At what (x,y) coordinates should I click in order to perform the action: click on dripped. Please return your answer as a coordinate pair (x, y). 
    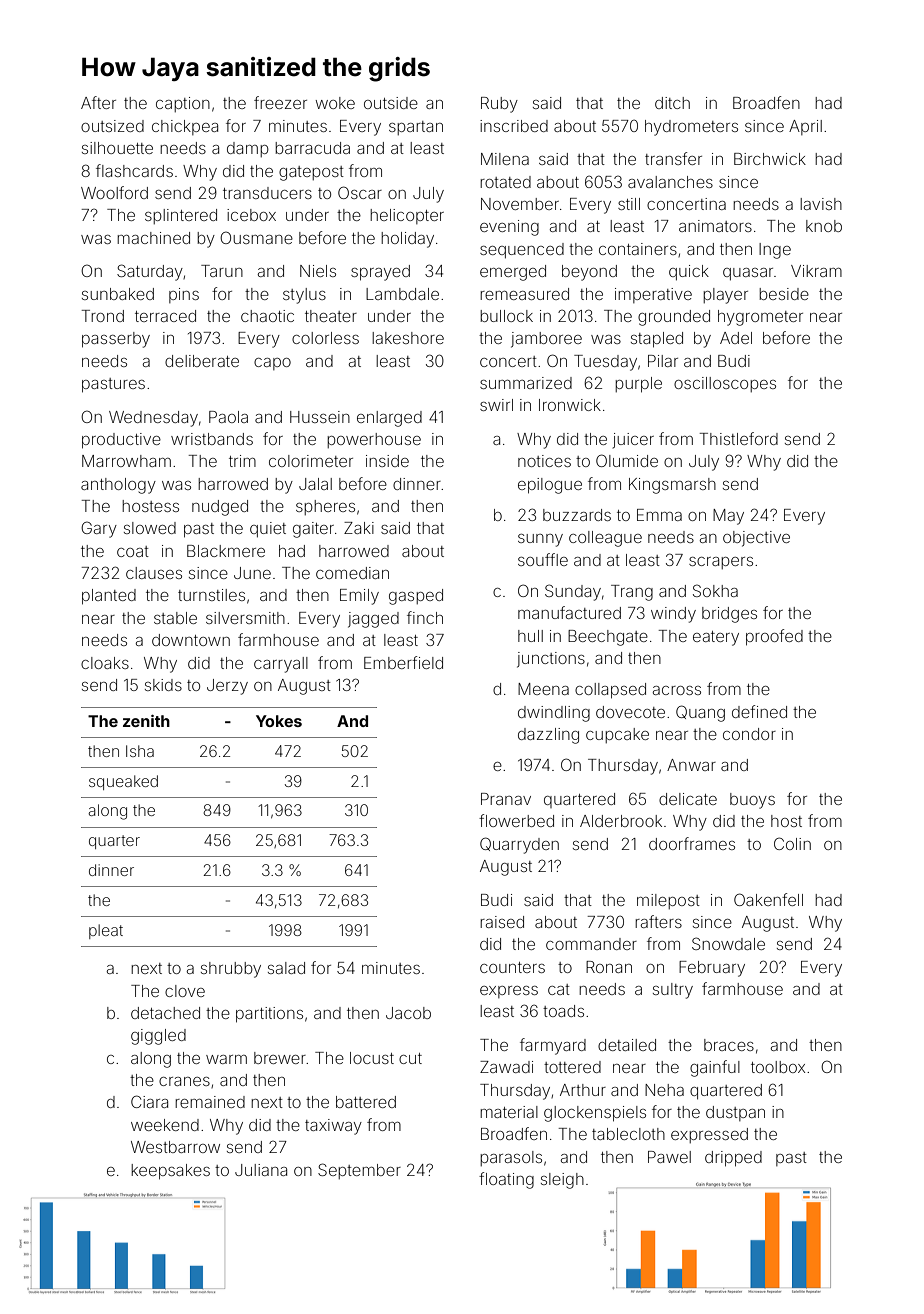
    Looking at the image, I should click on (733, 1159).
